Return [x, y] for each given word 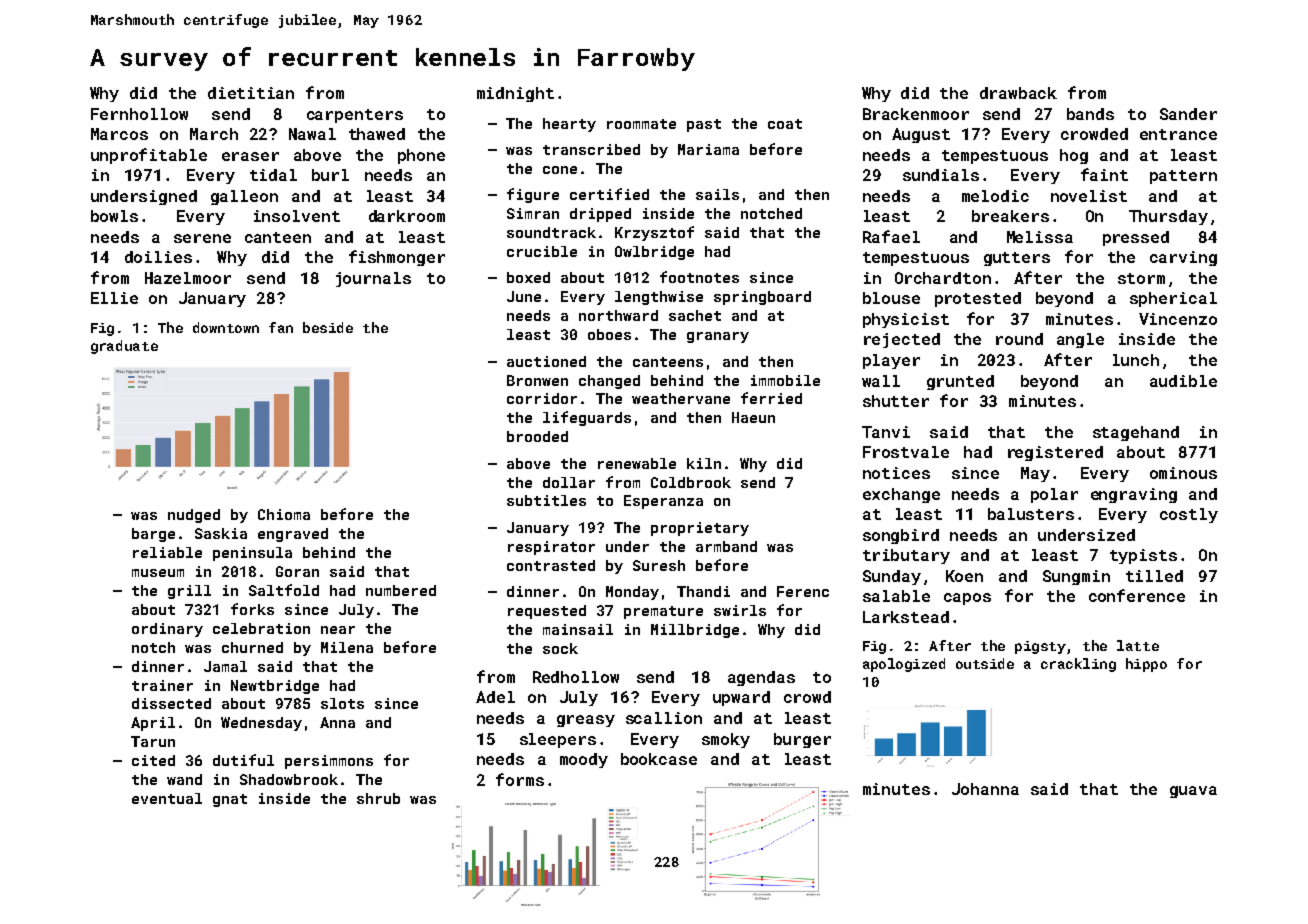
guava [1193, 792]
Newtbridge [275, 687]
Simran [533, 213]
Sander [1188, 114]
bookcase [659, 759]
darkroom [407, 216]
